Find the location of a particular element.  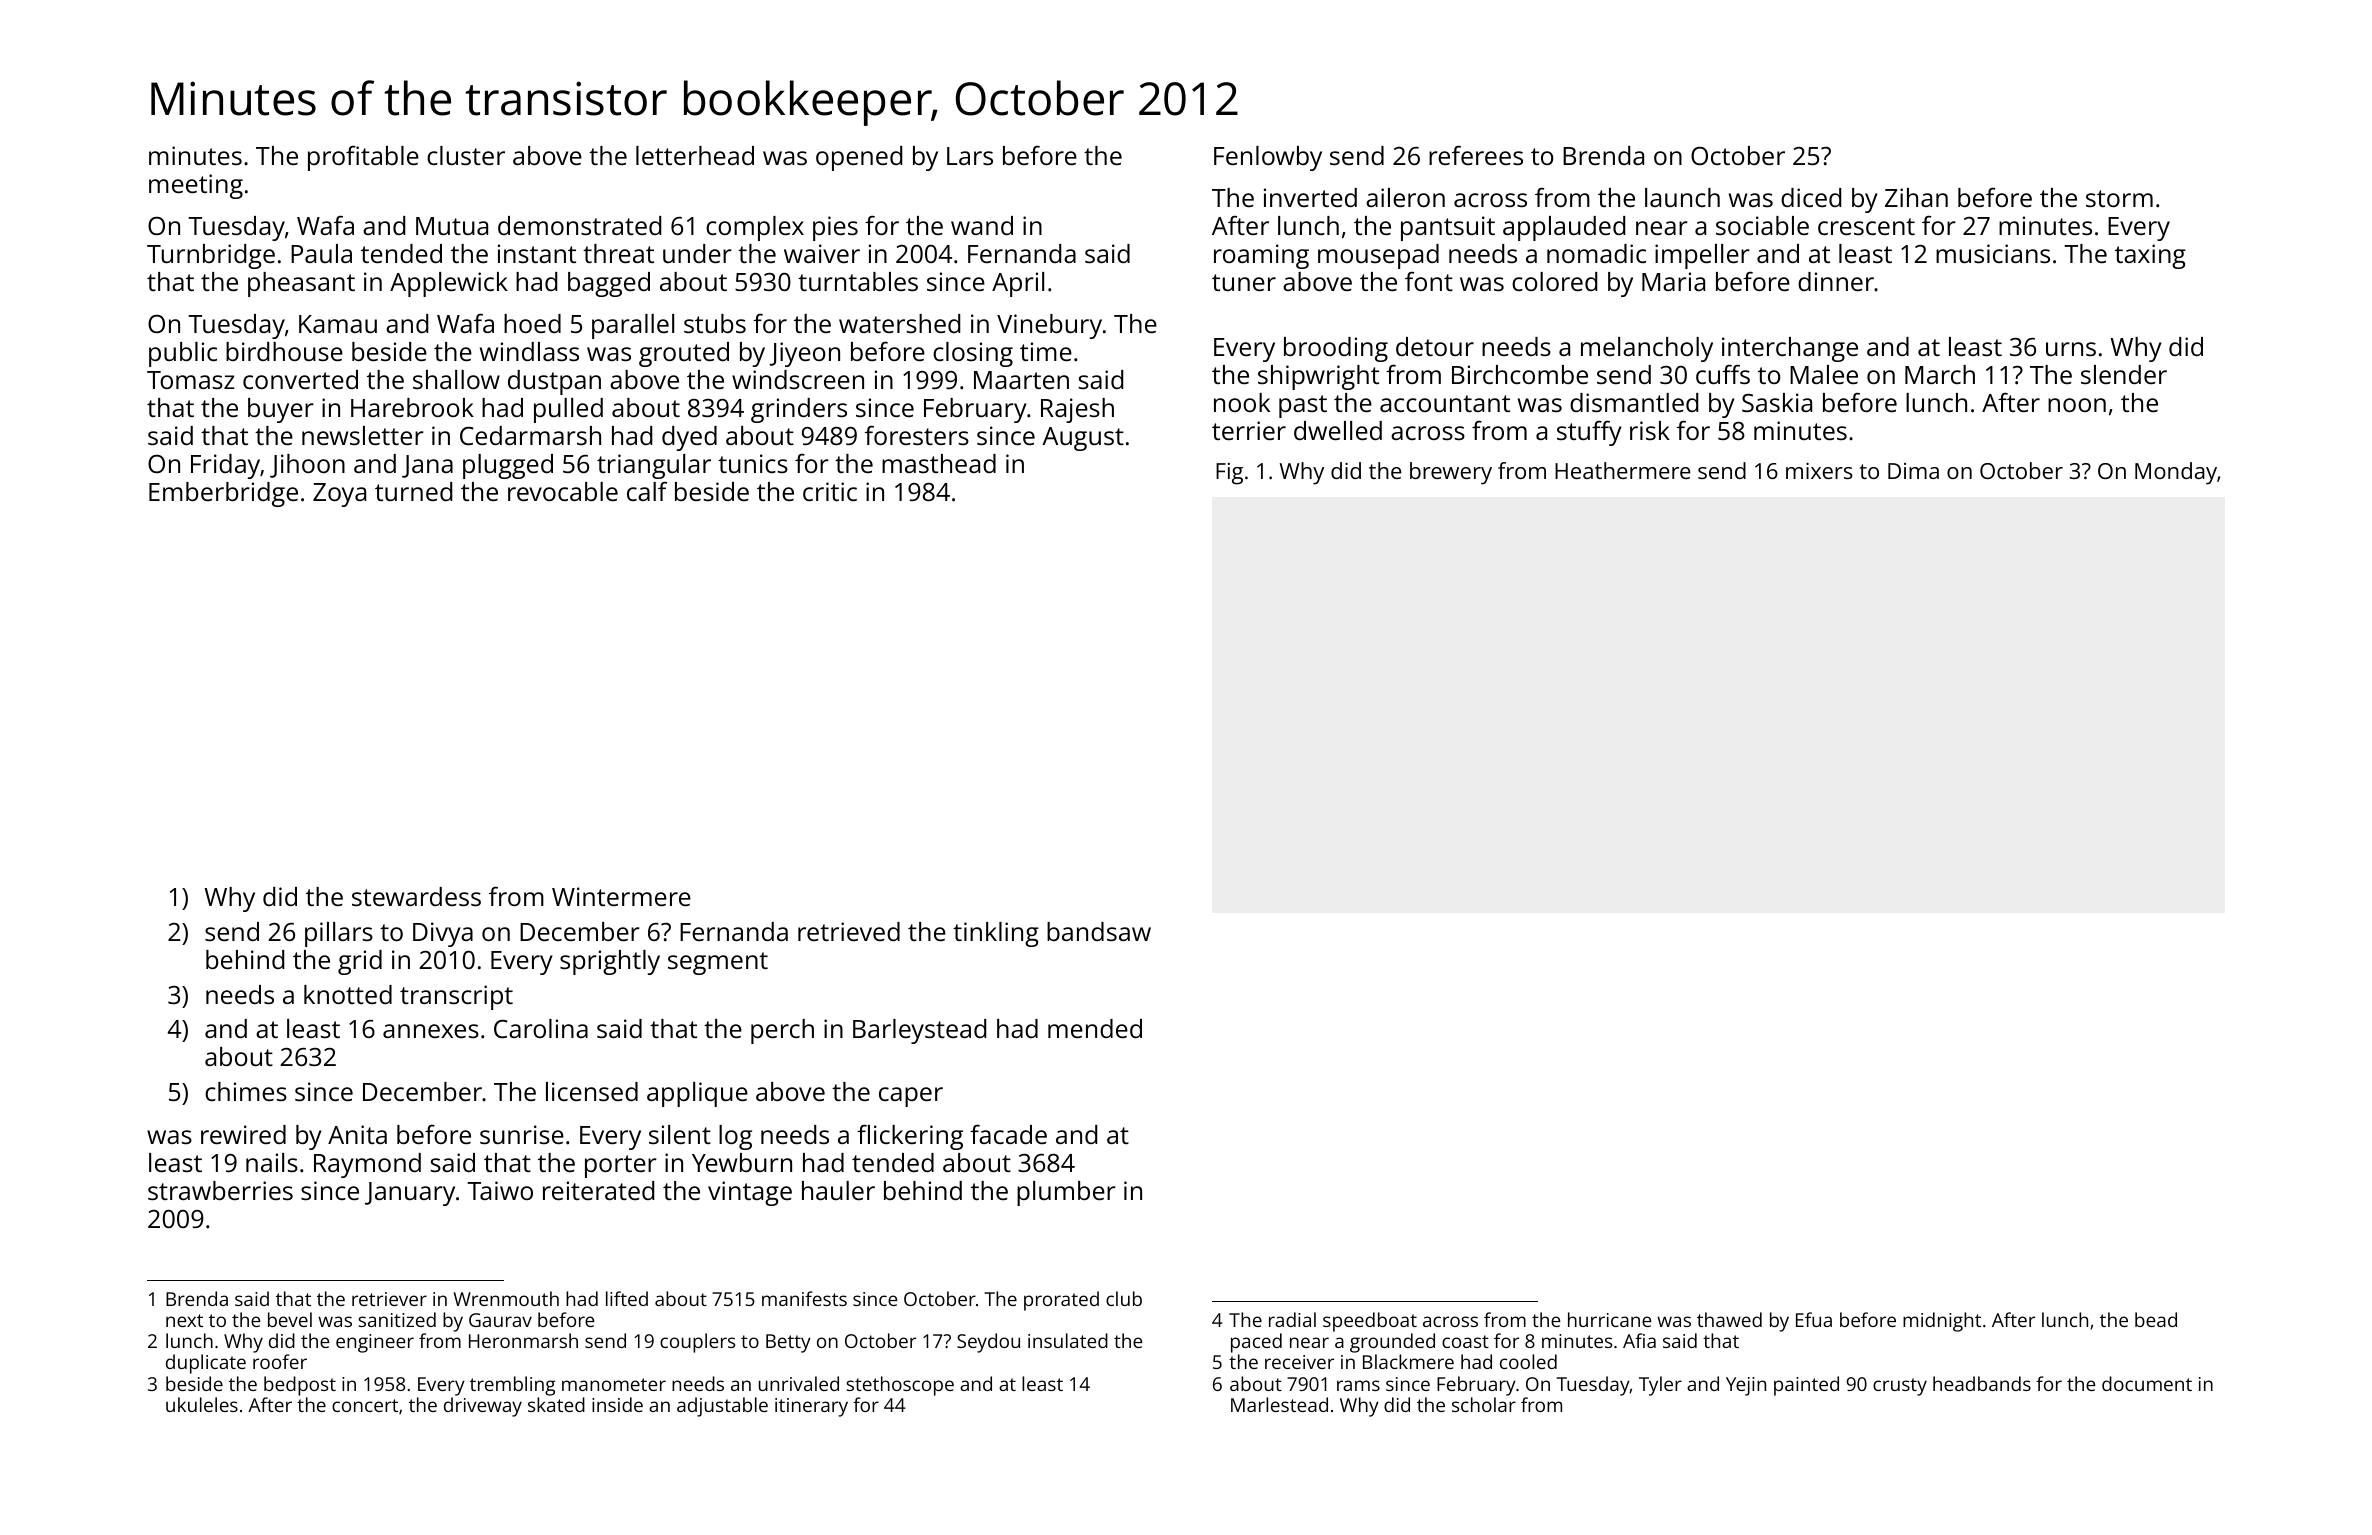

grouted is located at coordinates (684, 354).
